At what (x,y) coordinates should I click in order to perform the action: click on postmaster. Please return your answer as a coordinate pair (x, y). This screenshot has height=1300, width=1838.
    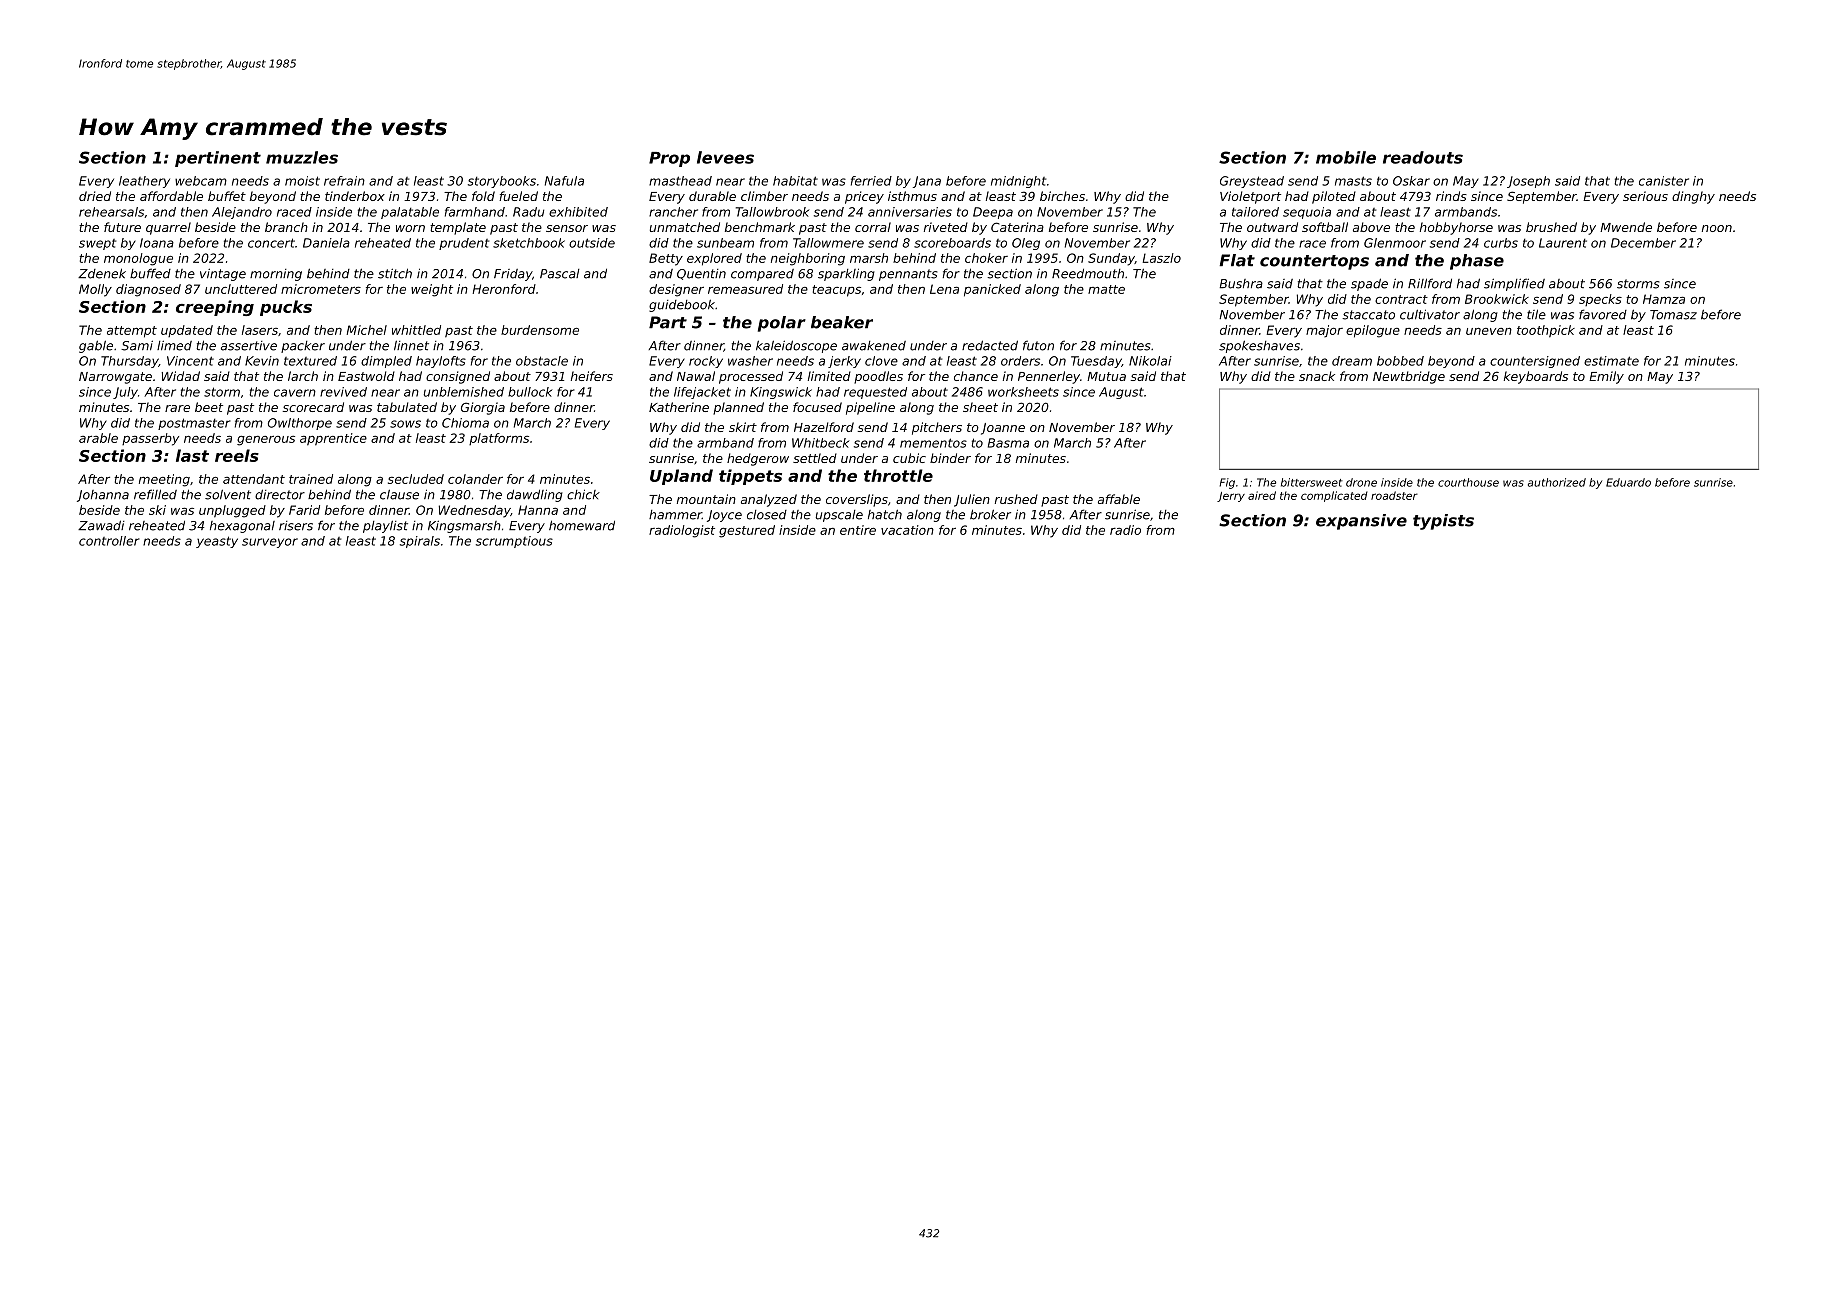
    Looking at the image, I should click on (194, 424).
